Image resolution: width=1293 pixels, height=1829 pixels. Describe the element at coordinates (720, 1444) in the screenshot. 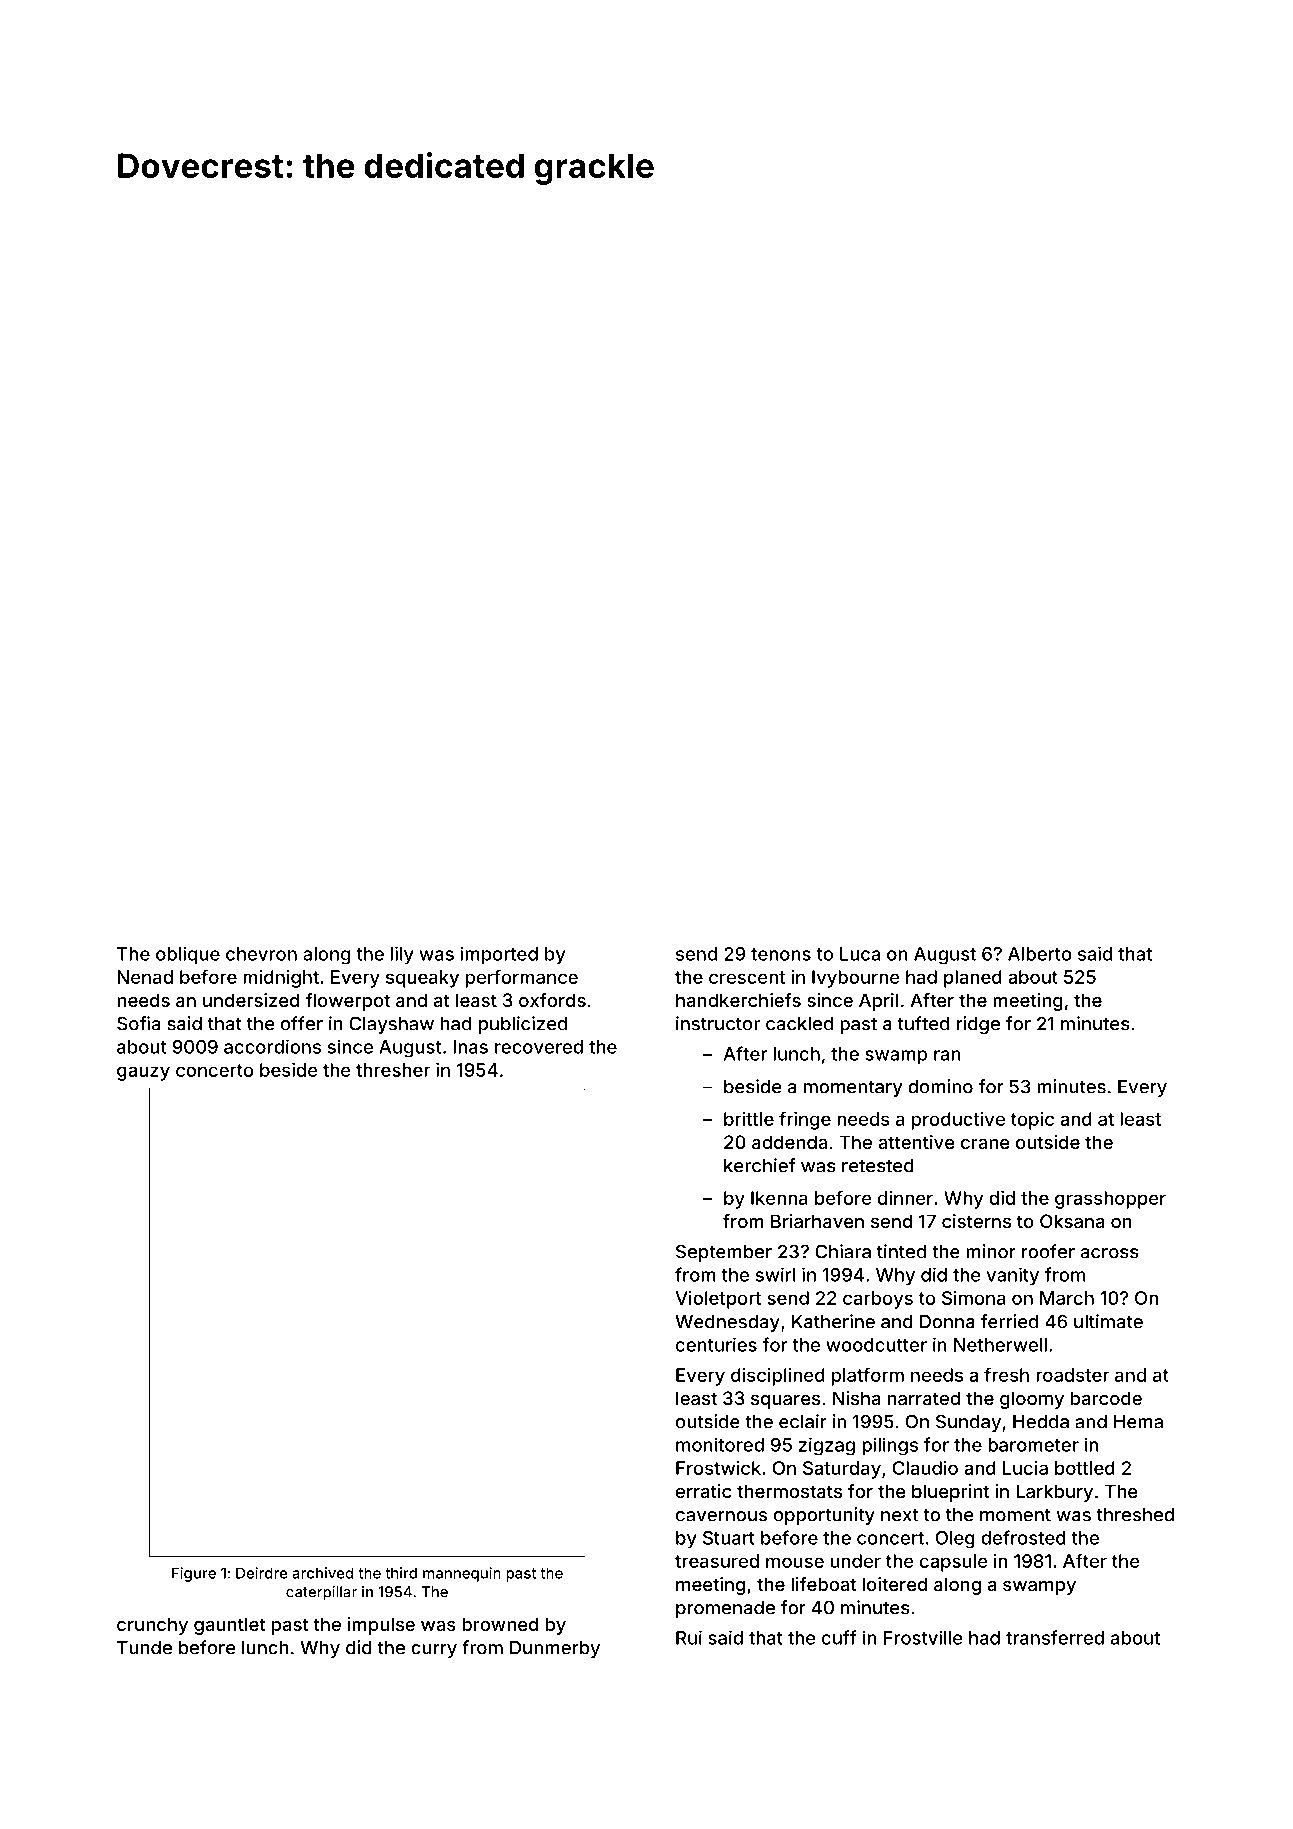

I see `monitored` at that location.
